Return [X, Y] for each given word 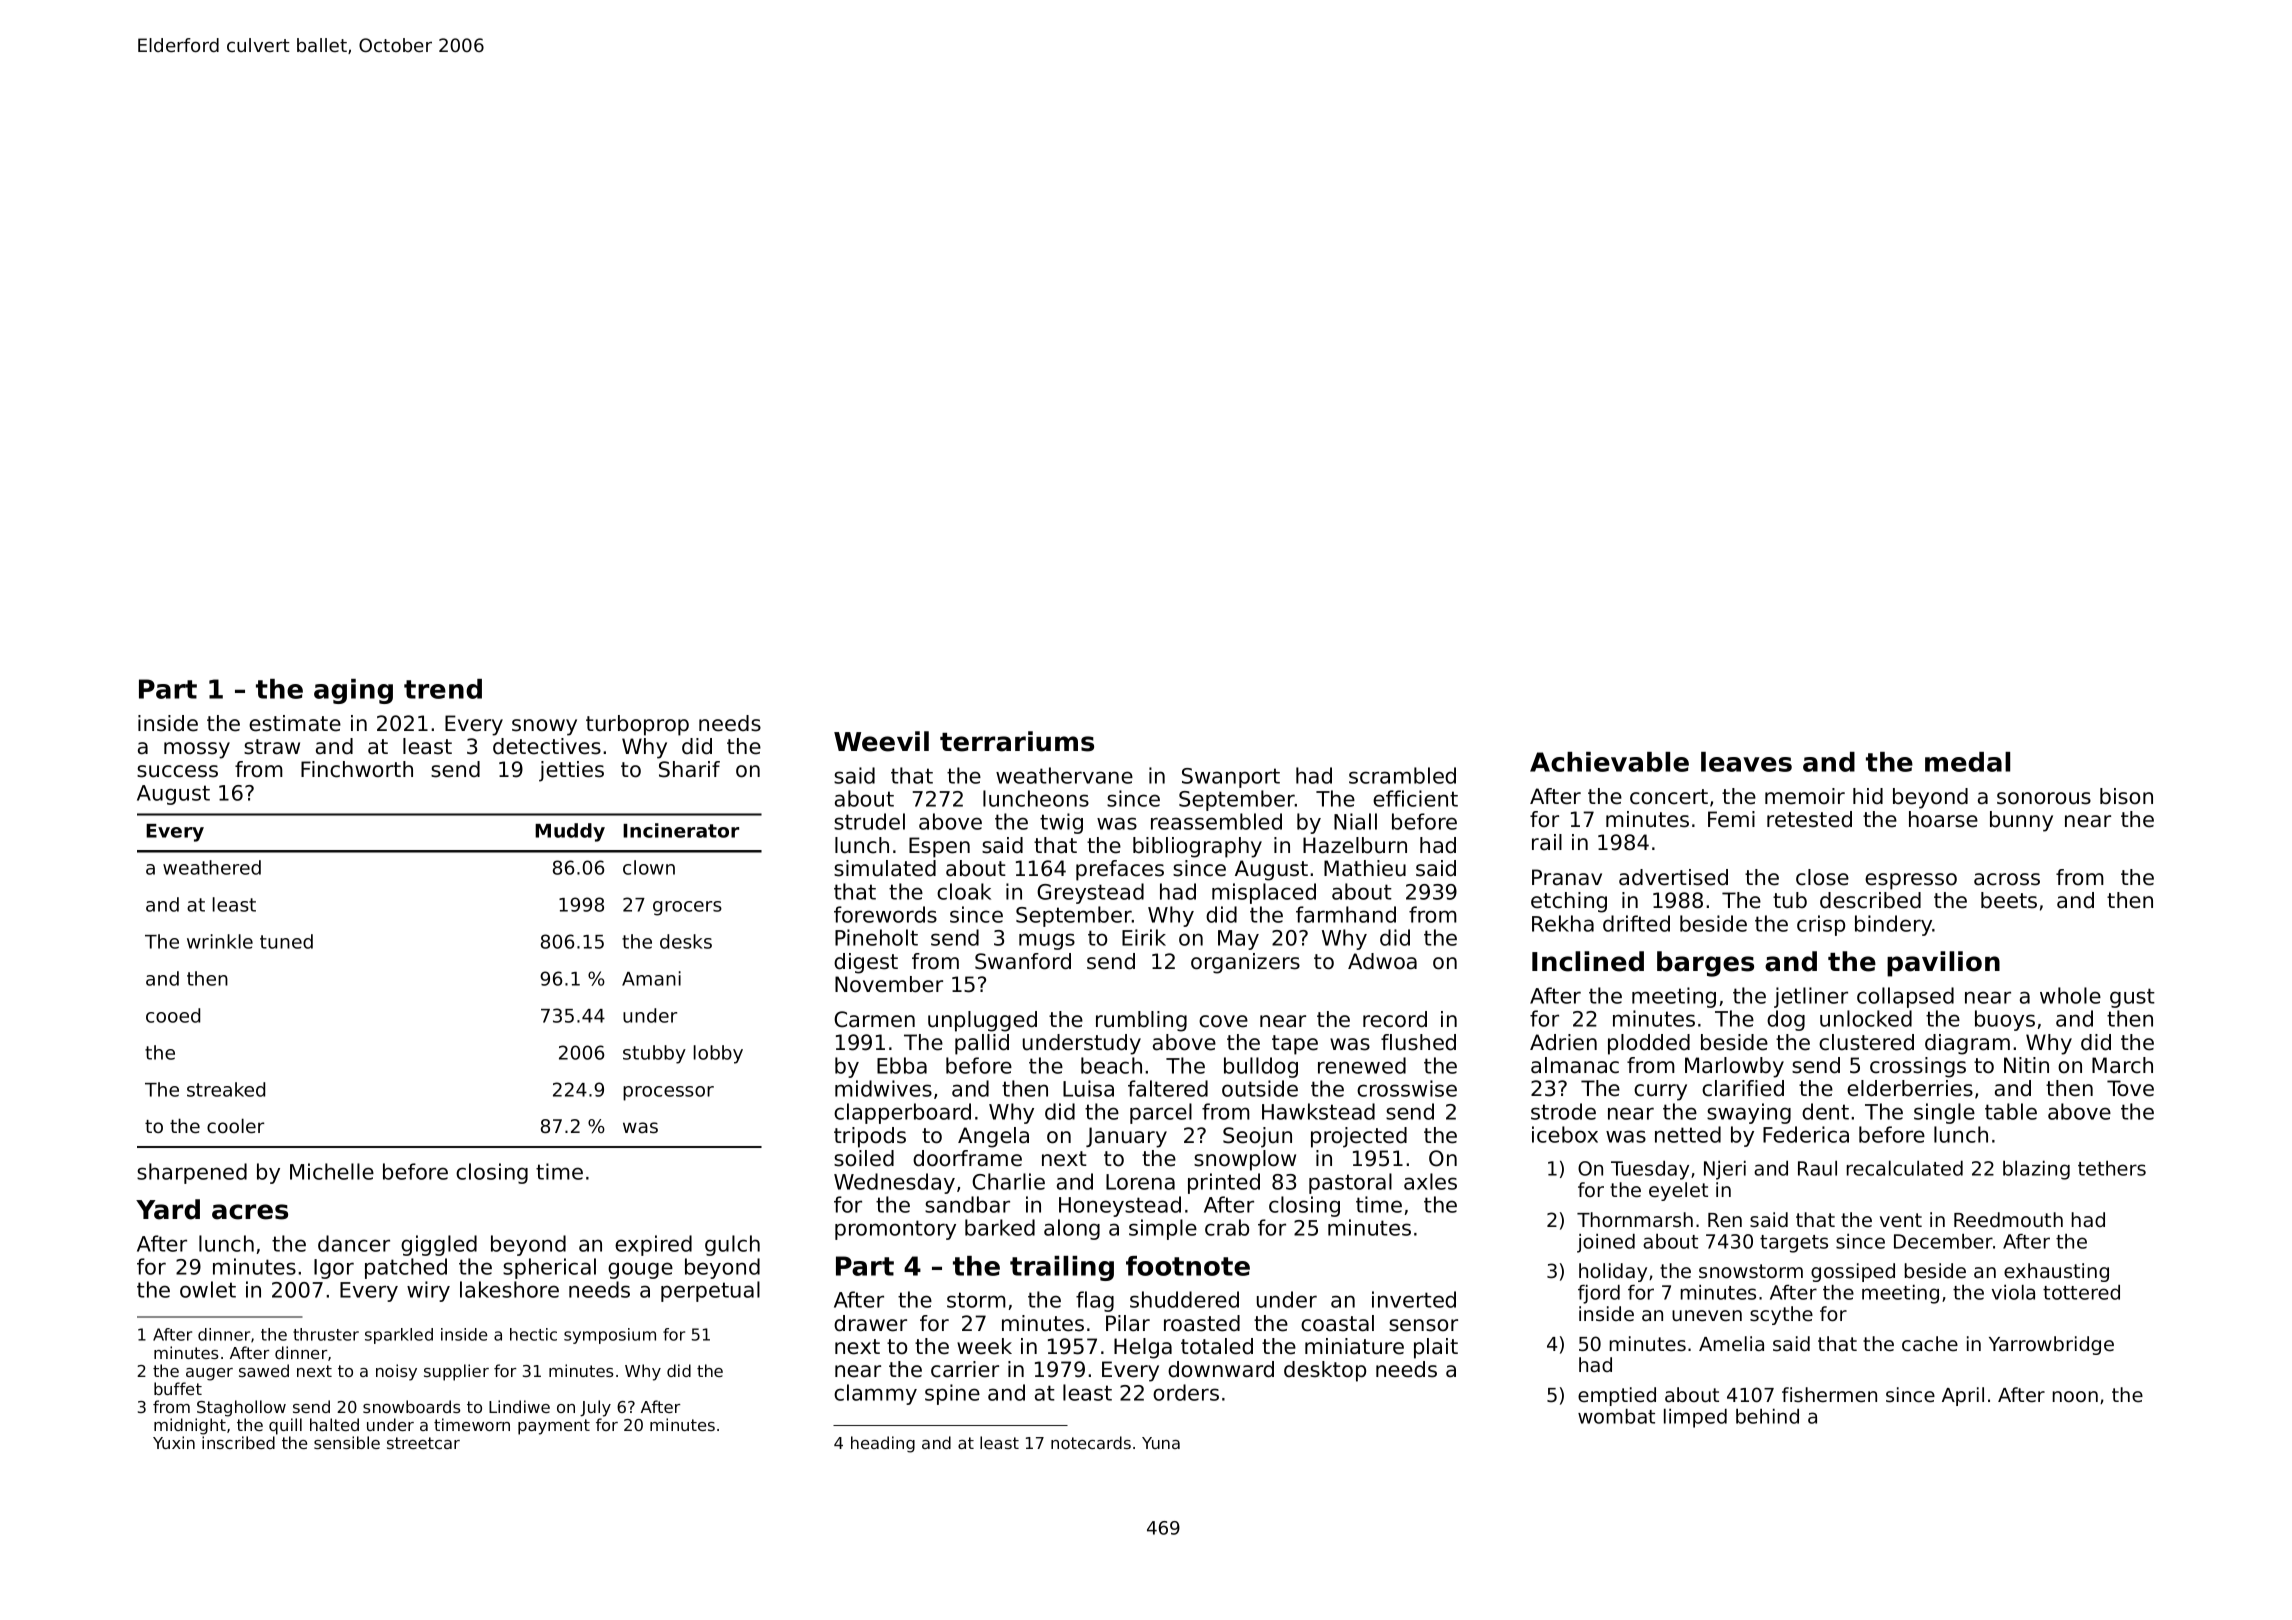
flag [1095, 1301]
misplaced [1264, 893]
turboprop [637, 725]
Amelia [1731, 1344]
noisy [396, 1372]
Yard [168, 1209]
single [1944, 1113]
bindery [1894, 925]
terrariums [1017, 741]
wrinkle [220, 941]
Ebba [902, 1065]
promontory [895, 1230]
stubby [654, 1054]
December [1943, 1241]
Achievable [1609, 762]
